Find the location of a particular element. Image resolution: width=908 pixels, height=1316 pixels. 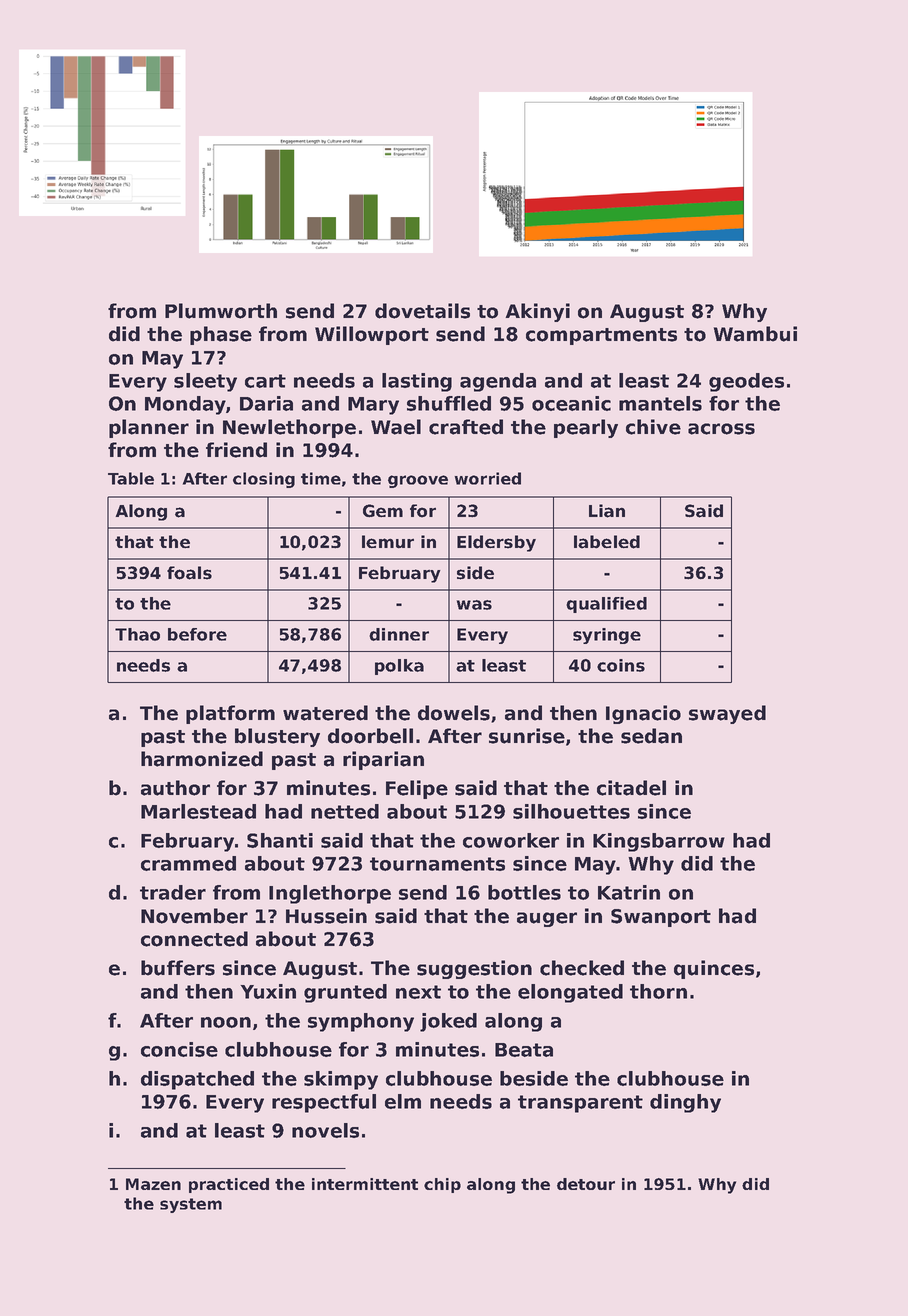

Plumworth is located at coordinates (221, 311).
